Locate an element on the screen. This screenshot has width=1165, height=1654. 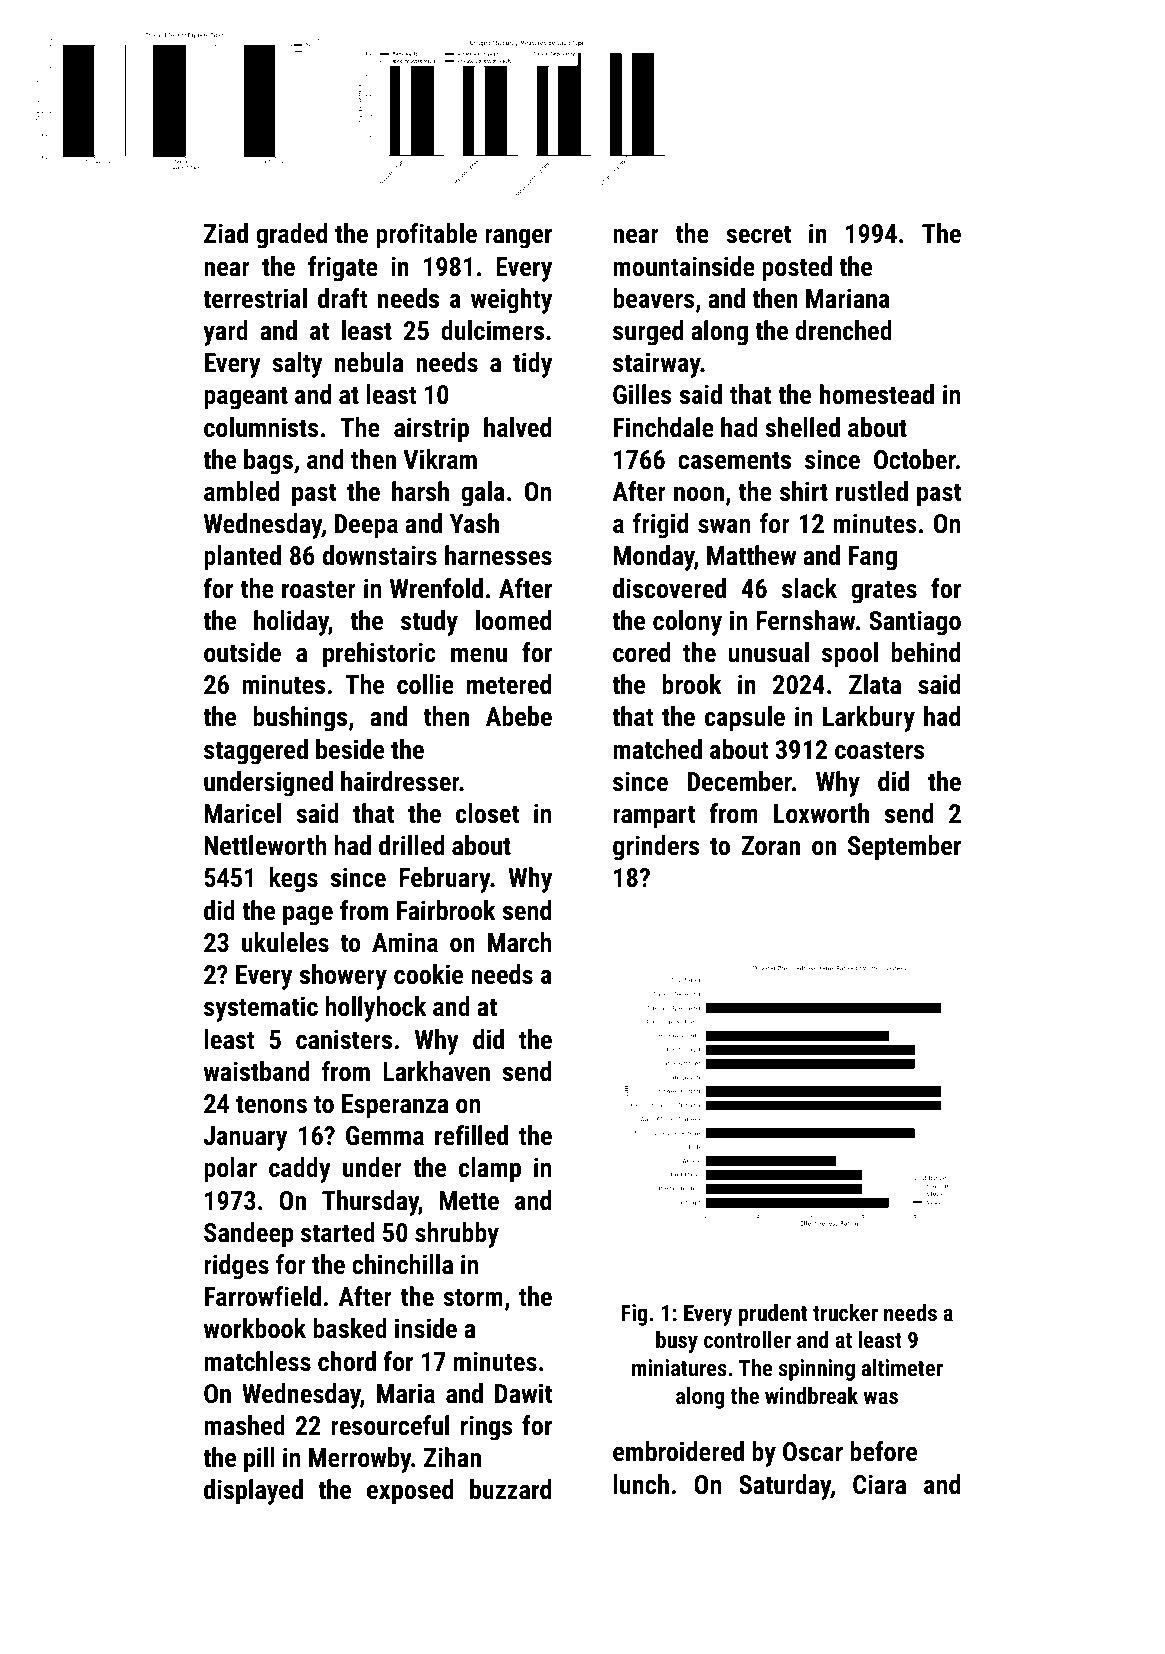
graded is located at coordinates (291, 236).
